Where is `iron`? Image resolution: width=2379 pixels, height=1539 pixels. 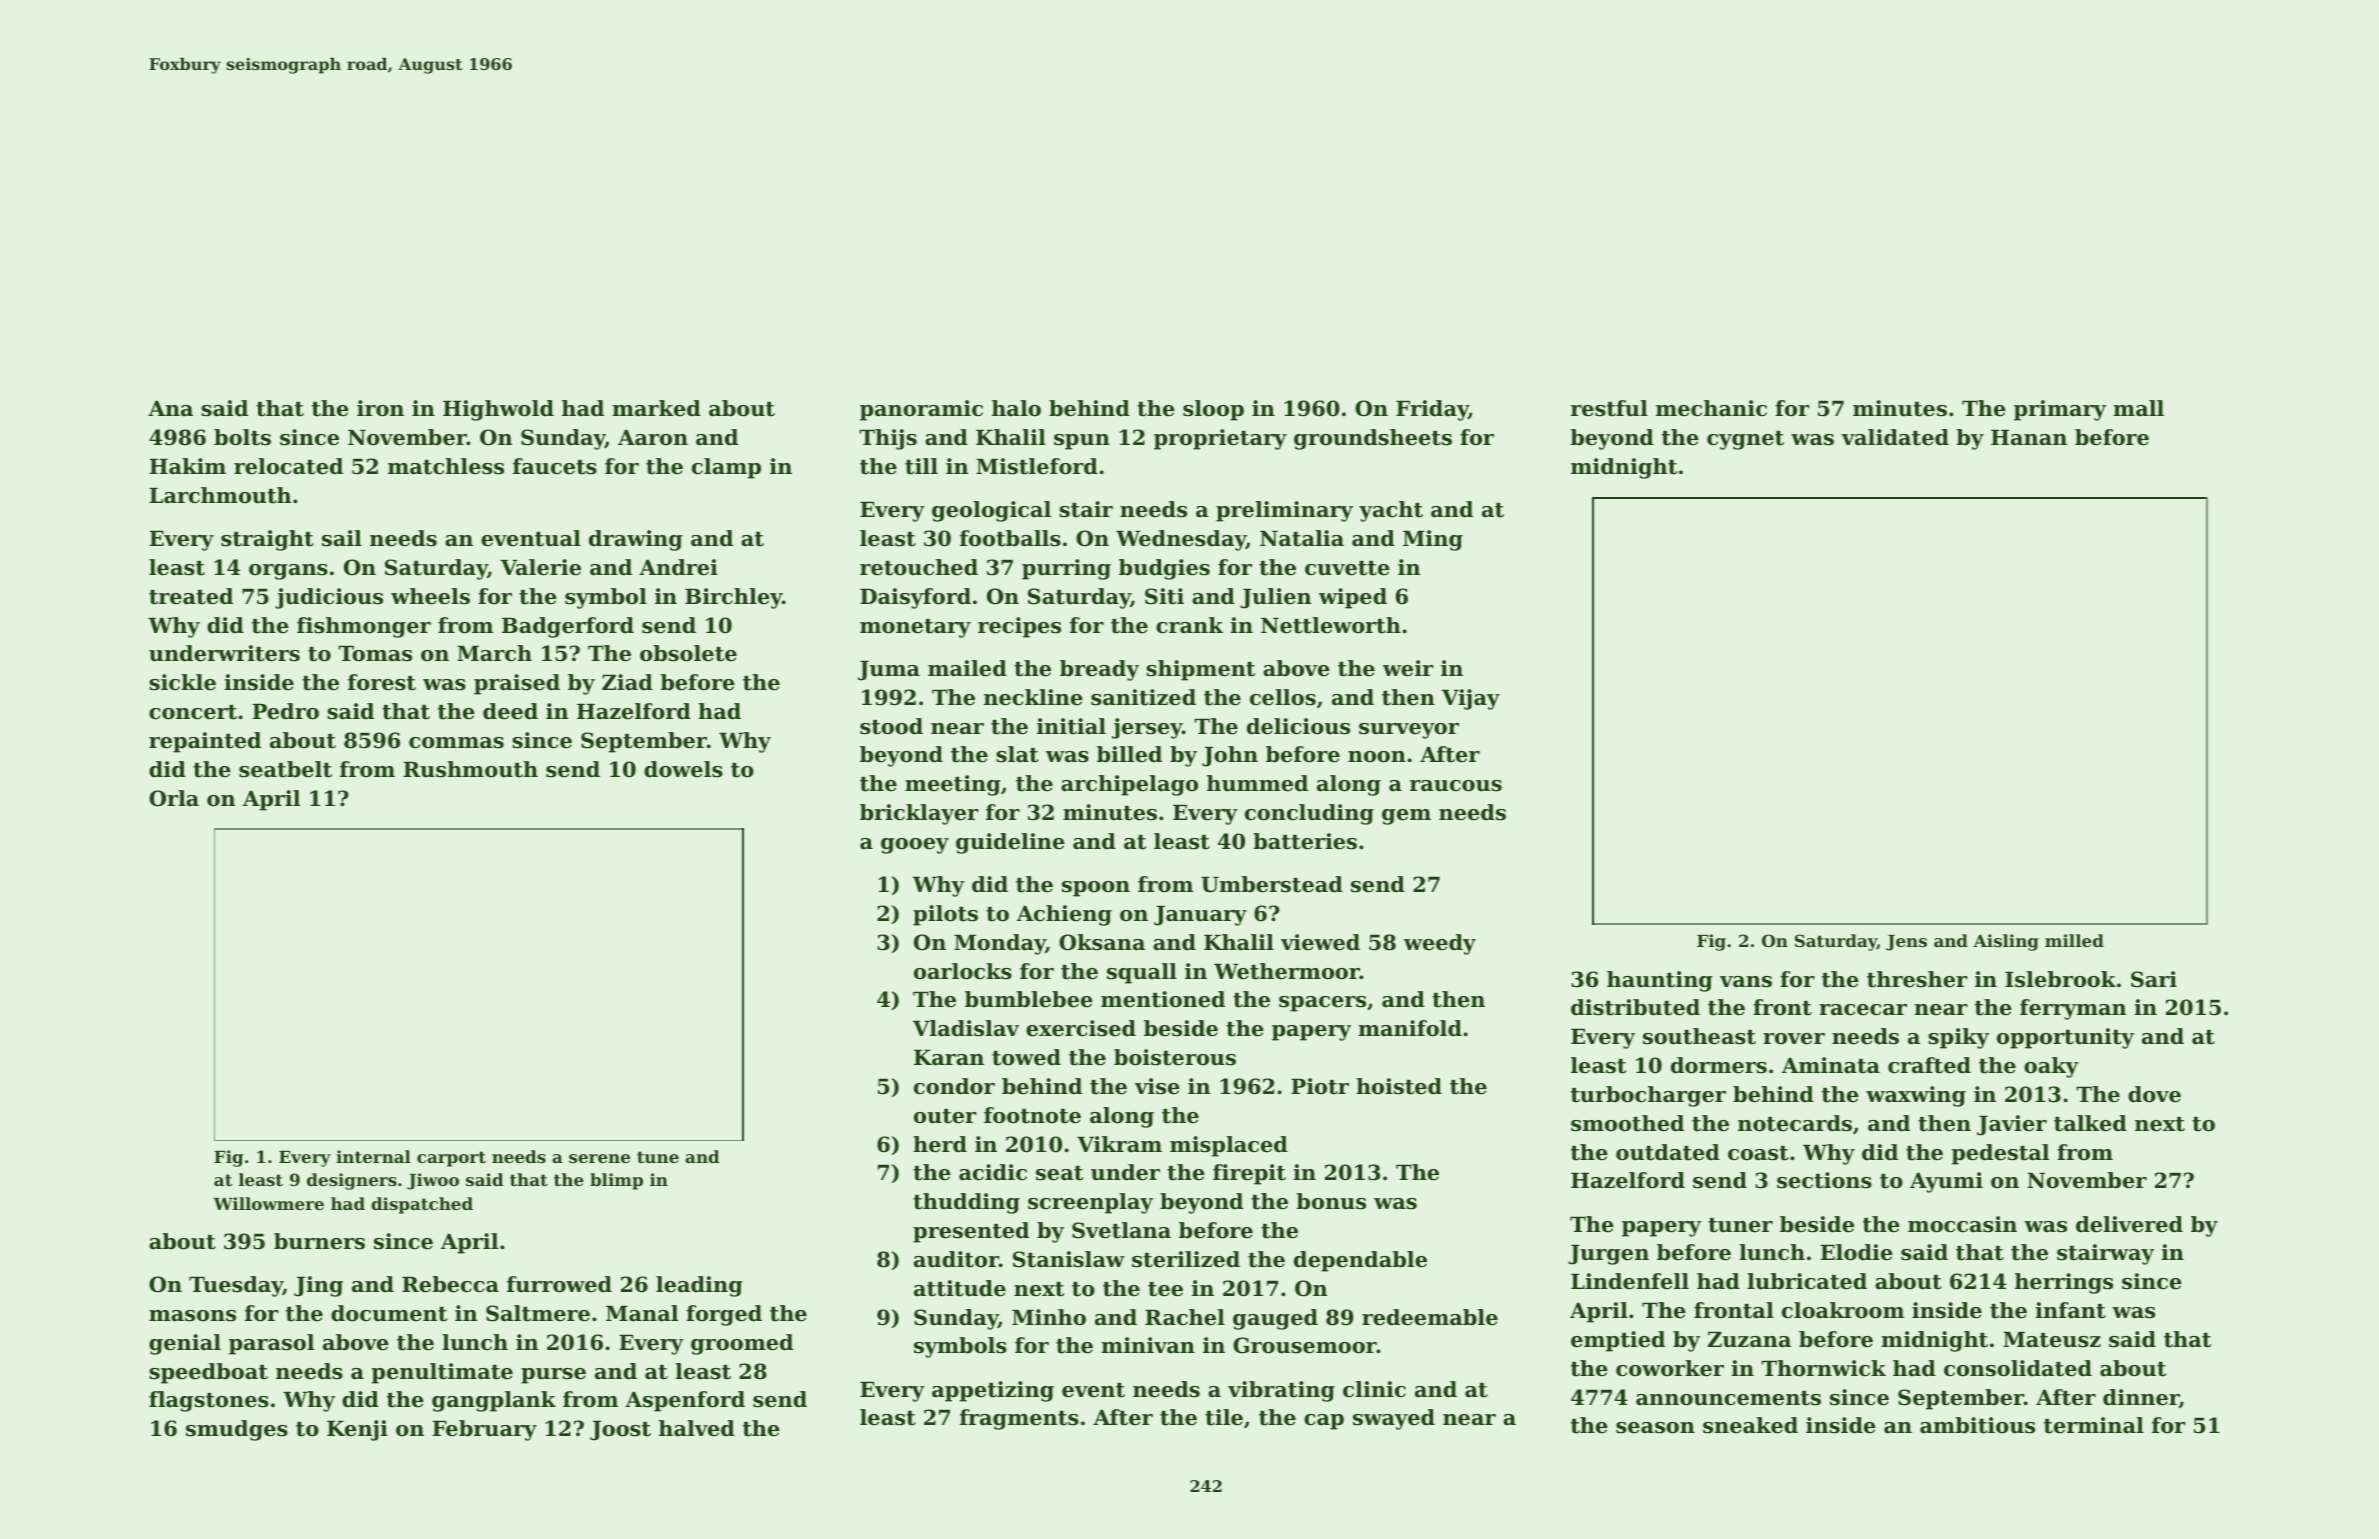
iron is located at coordinates (380, 408).
